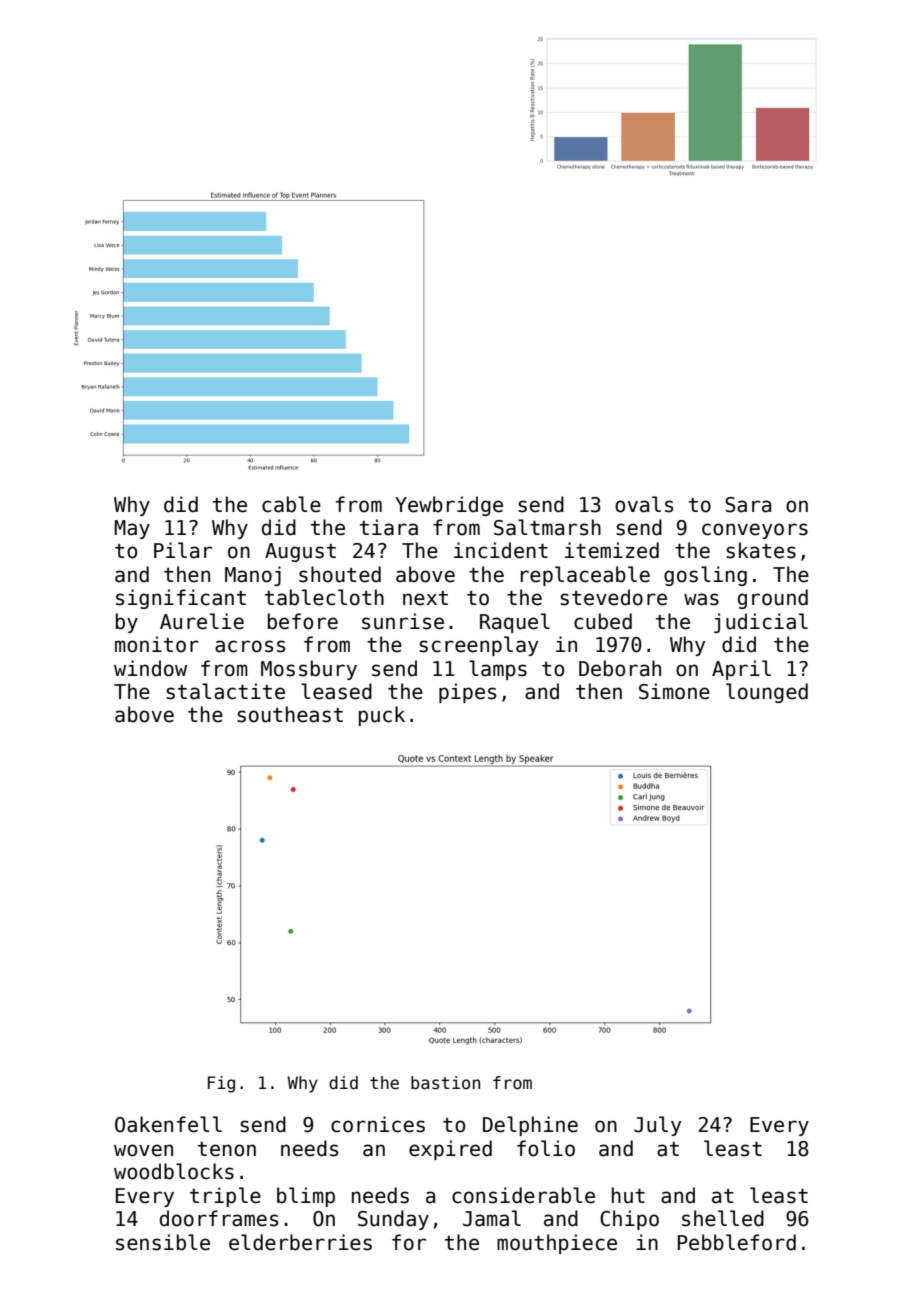 The width and height of the screenshot is (924, 1308). What do you see at coordinates (290, 714) in the screenshot?
I see `southeast` at bounding box center [290, 714].
